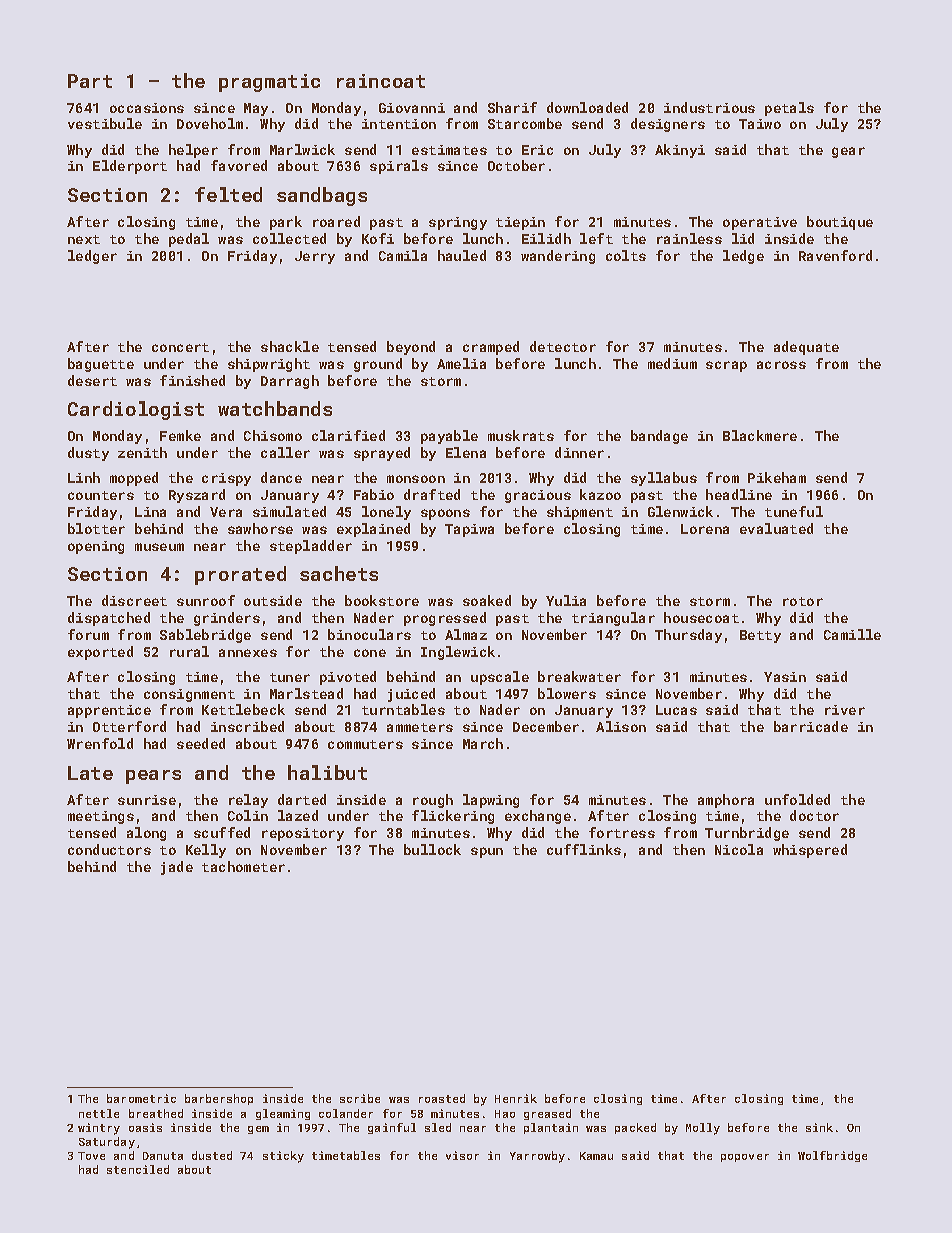  Describe the element at coordinates (382, 454) in the screenshot. I see `sprayed` at that location.
